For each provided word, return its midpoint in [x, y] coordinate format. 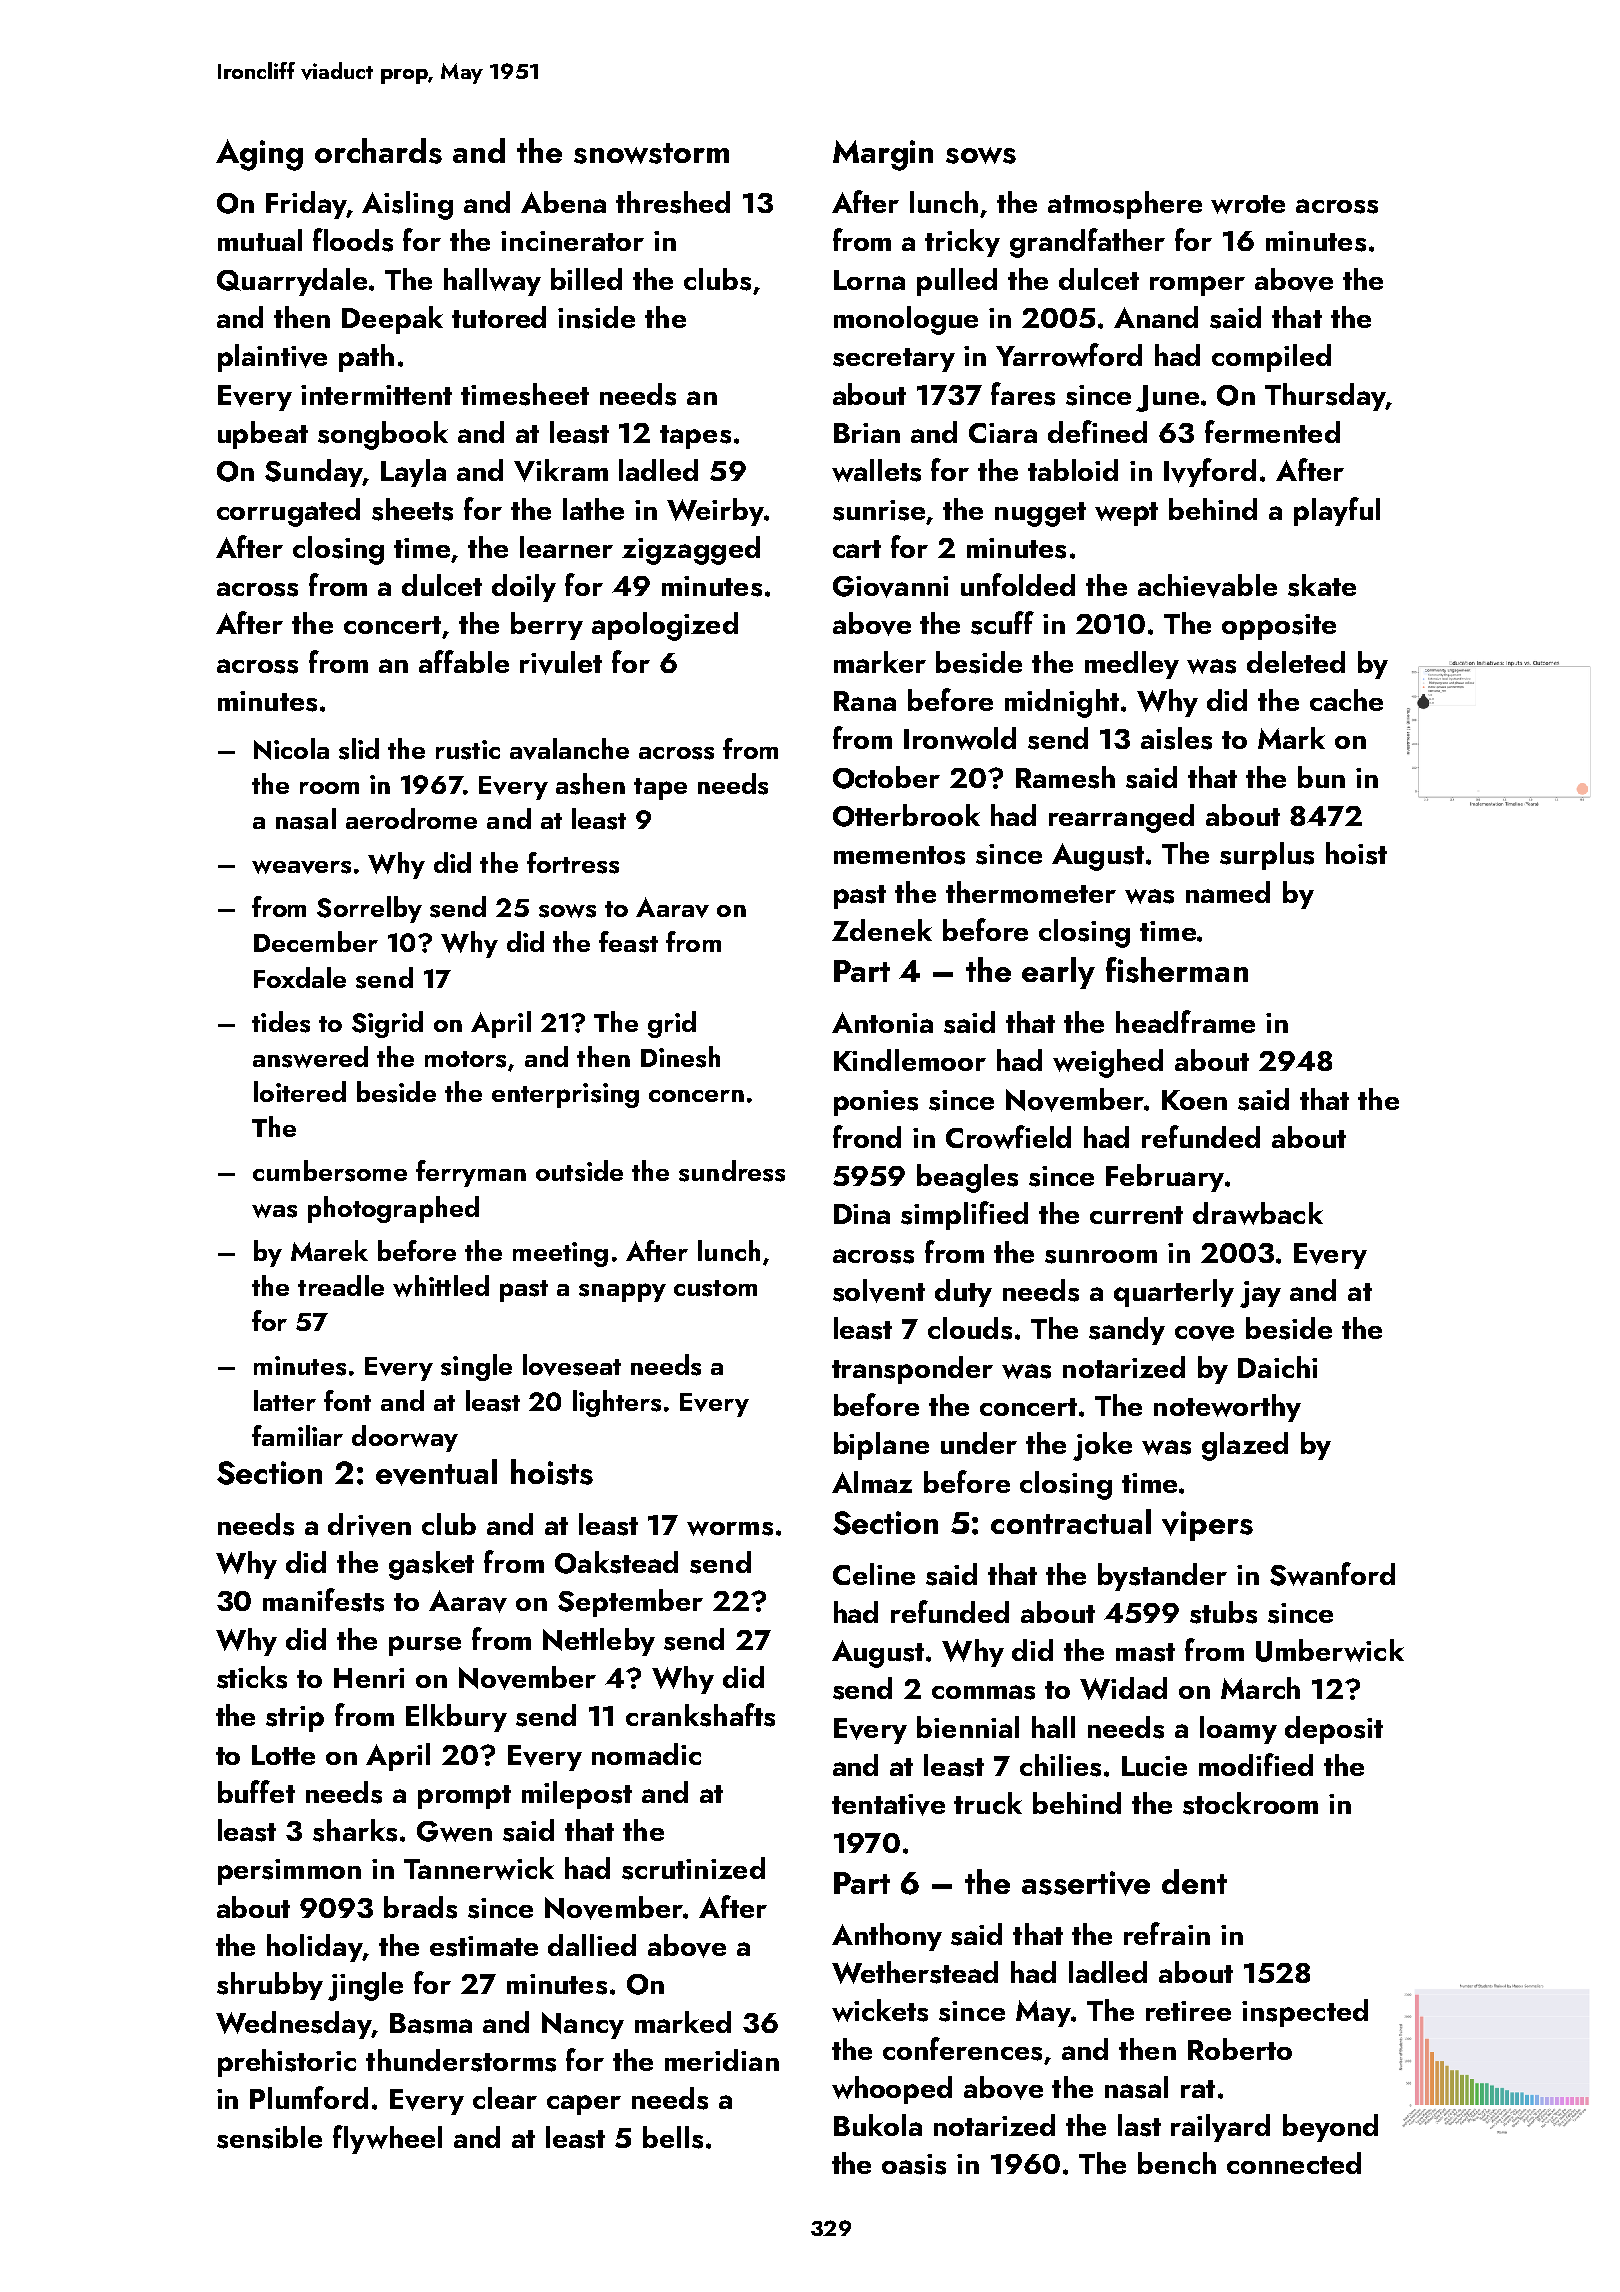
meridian [722, 2060]
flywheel [387, 2139]
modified [1256, 1764]
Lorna [869, 280]
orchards [378, 151]
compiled [1271, 358]
